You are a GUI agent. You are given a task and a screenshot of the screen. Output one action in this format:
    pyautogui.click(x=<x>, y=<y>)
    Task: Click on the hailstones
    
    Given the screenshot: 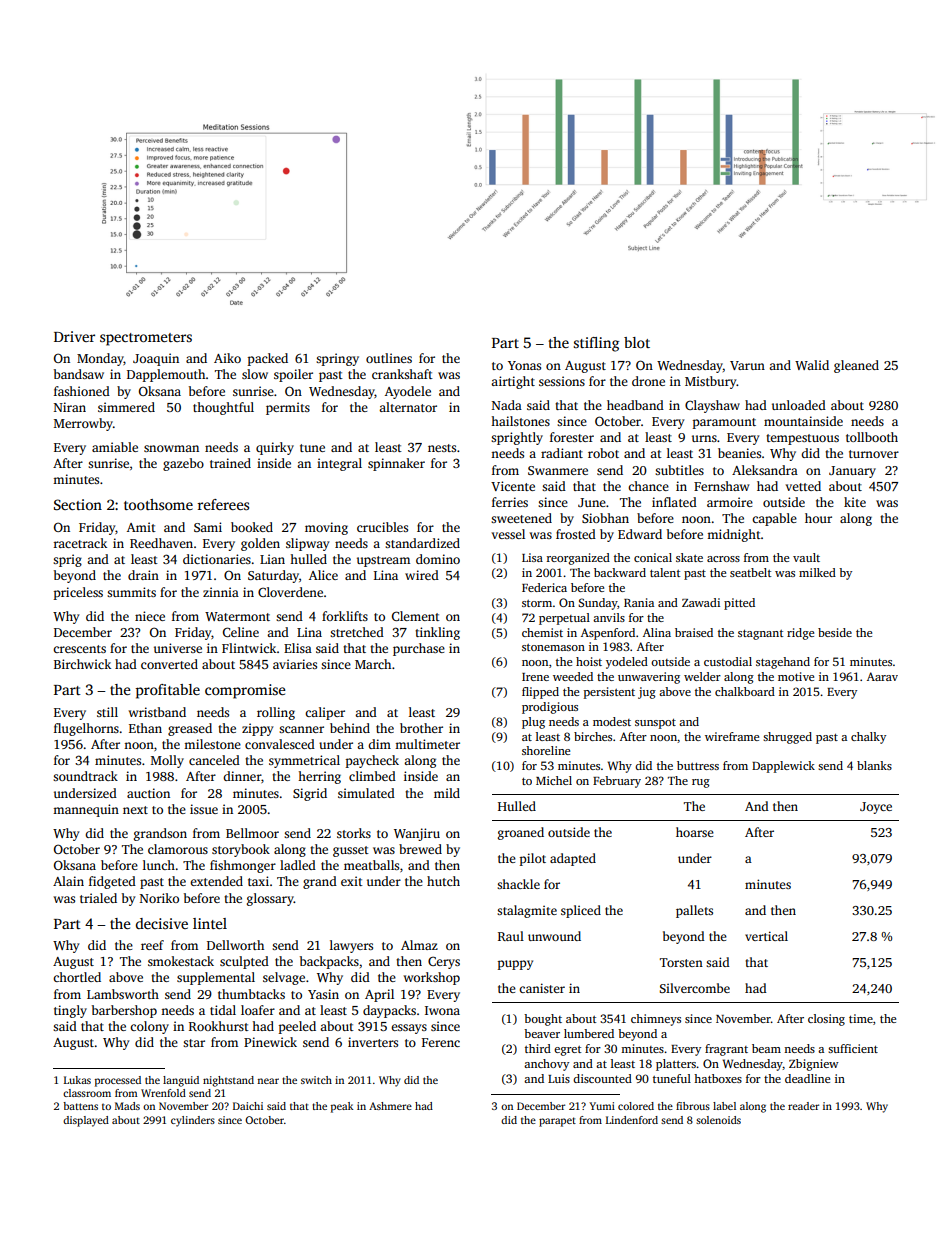 What is the action you would take?
    pyautogui.click(x=520, y=421)
